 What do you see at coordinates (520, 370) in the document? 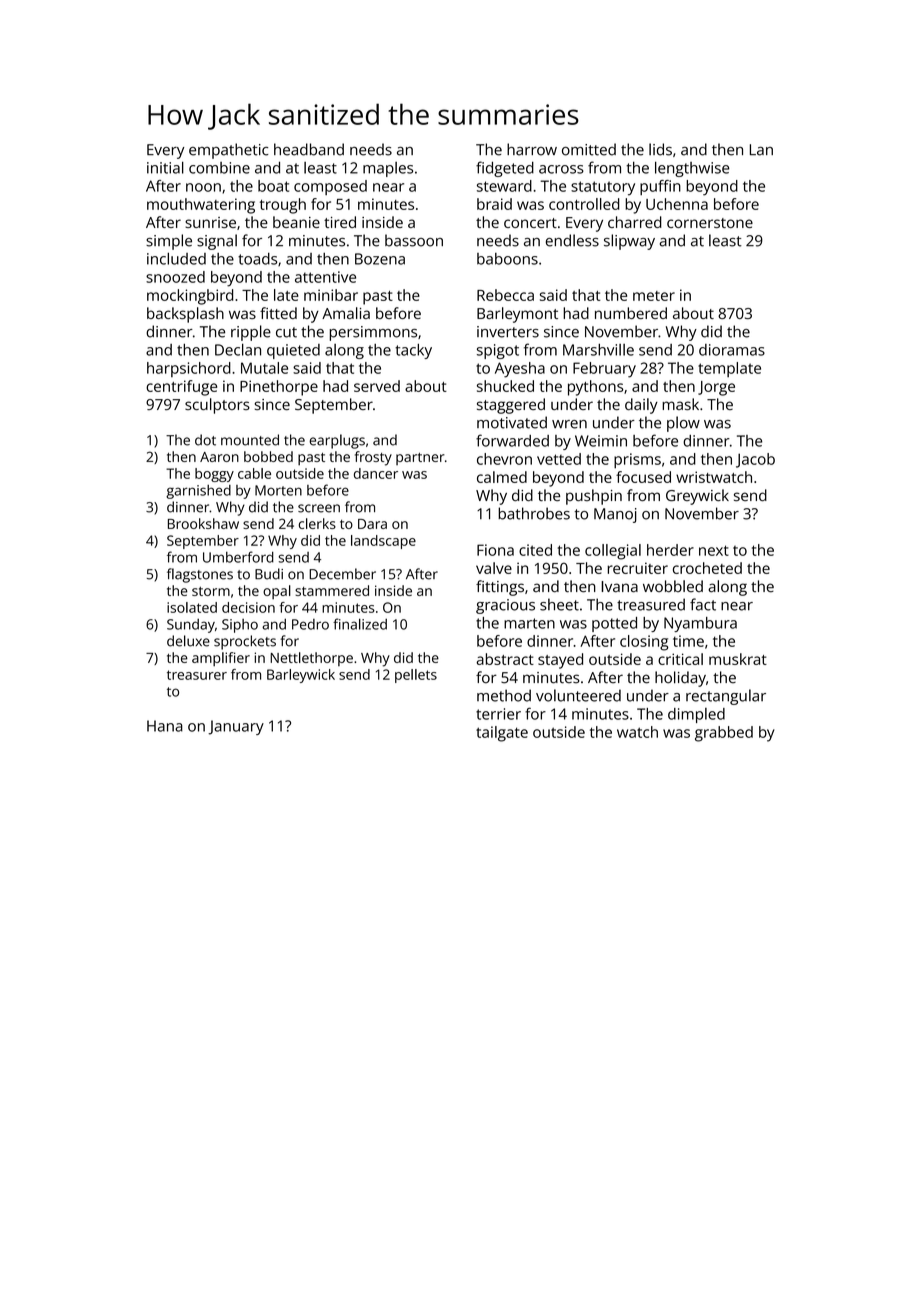
I see `Ayesha` at bounding box center [520, 370].
